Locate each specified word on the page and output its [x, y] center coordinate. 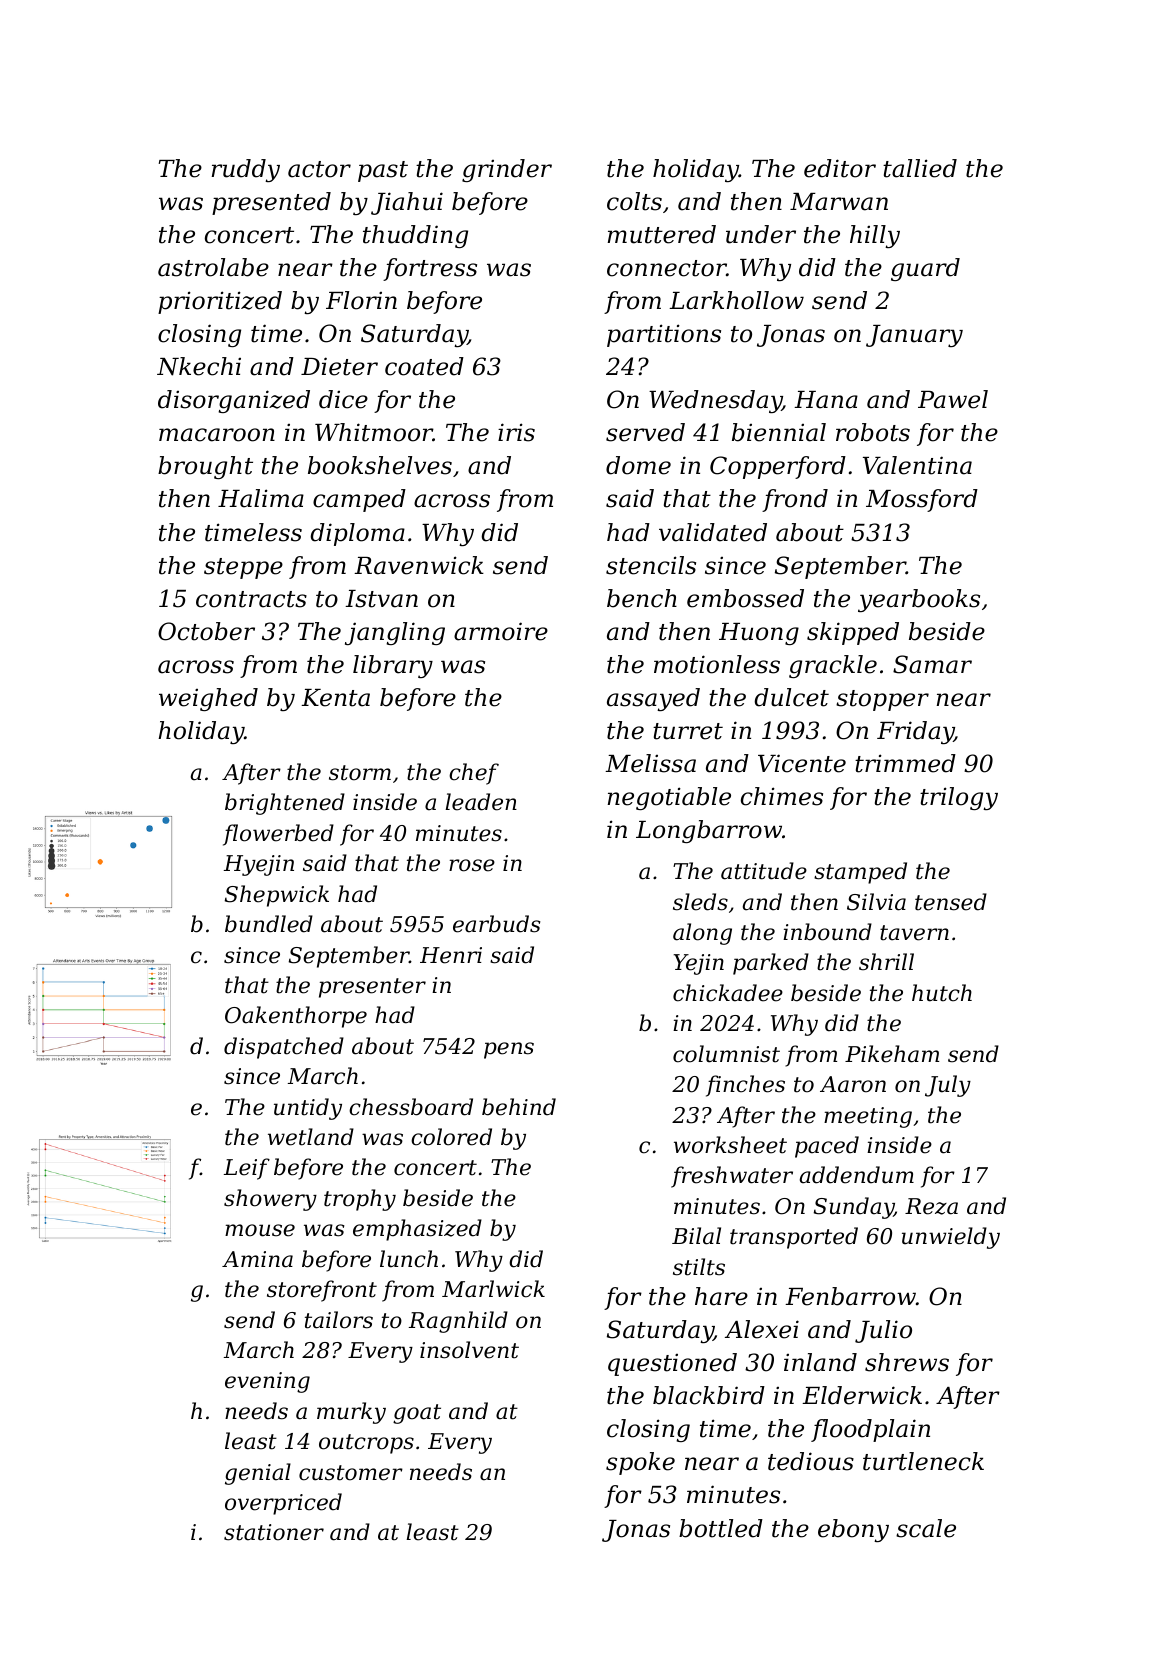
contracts [251, 599]
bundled [269, 924]
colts [634, 201]
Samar [932, 664]
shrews [907, 1362]
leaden [481, 802]
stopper [882, 700]
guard [925, 269]
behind [519, 1107]
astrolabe [213, 267]
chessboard [411, 1107]
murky [351, 1413]
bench [642, 598]
